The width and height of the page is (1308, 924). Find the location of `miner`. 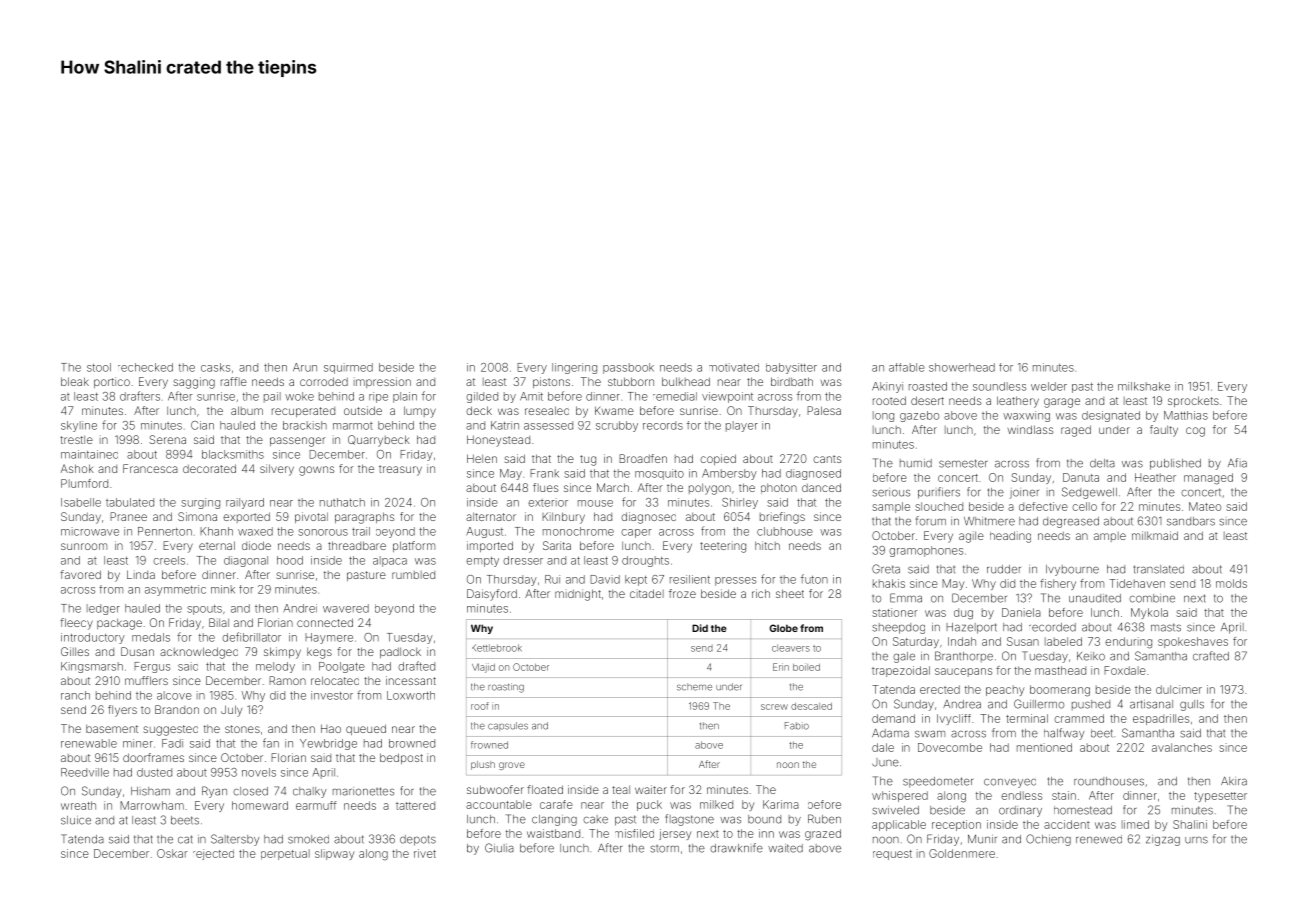

miner is located at coordinates (138, 743).
